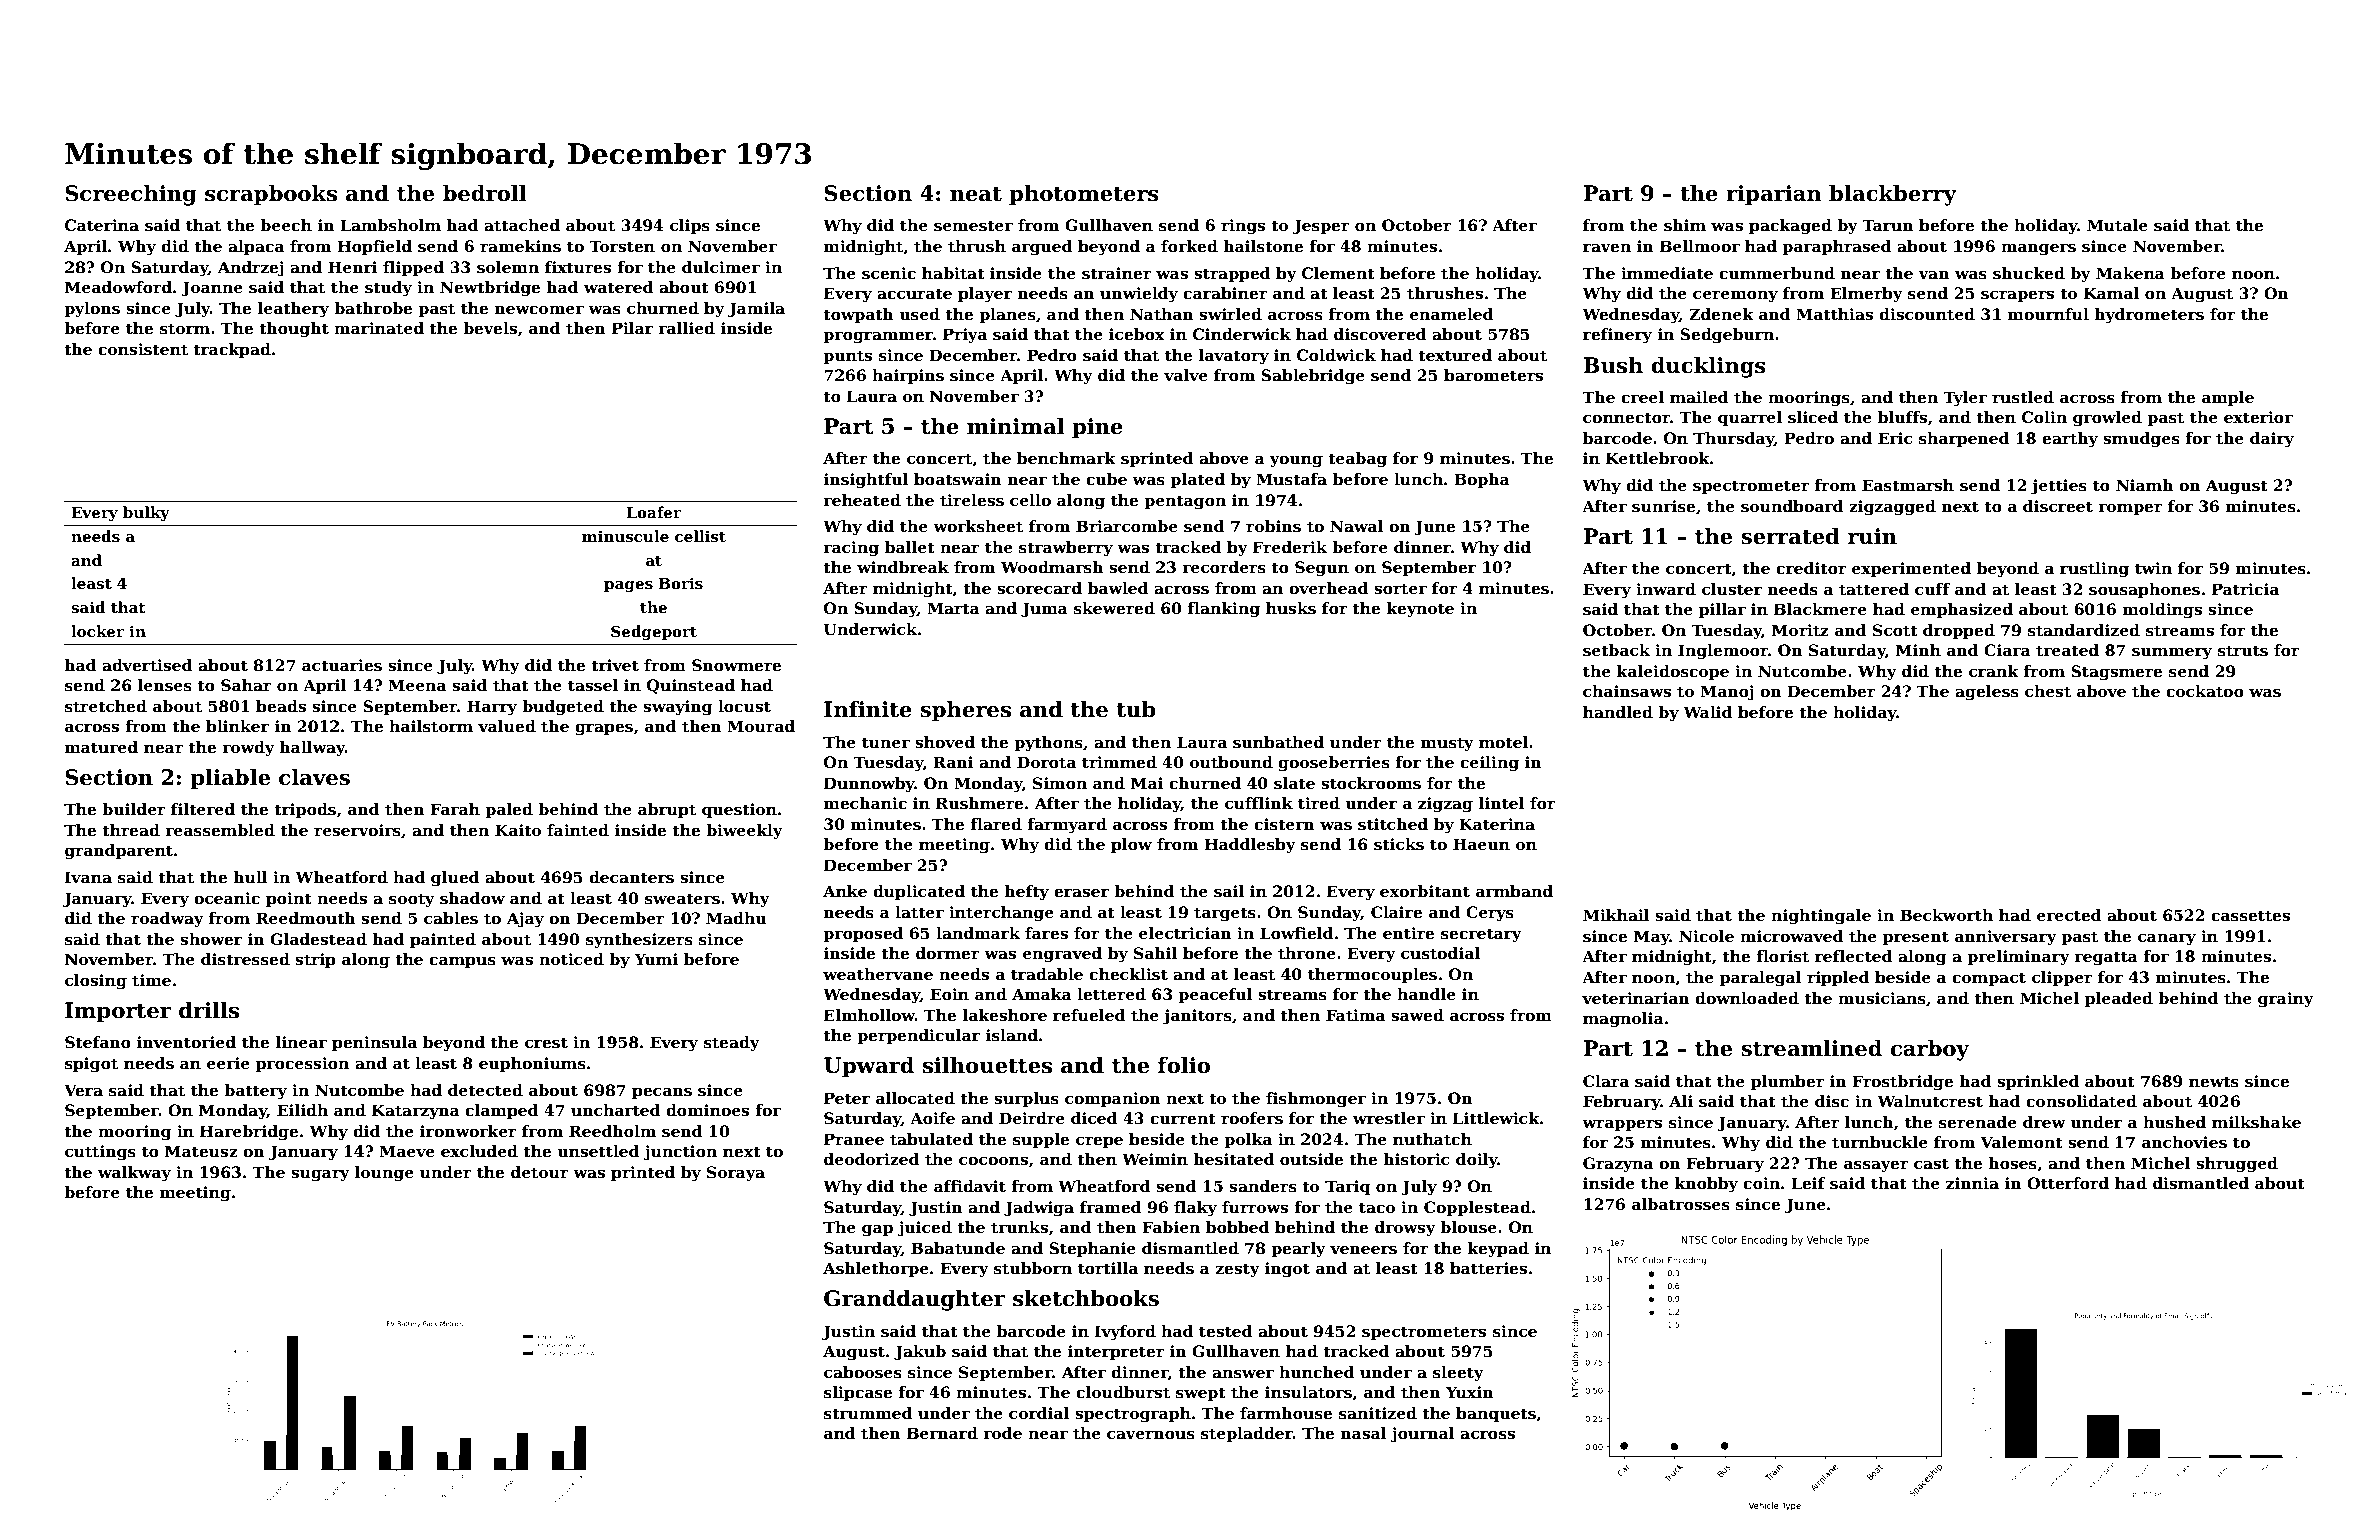 The height and width of the image is (1540, 2380). What do you see at coordinates (1278, 742) in the image?
I see `sunbathed` at bounding box center [1278, 742].
